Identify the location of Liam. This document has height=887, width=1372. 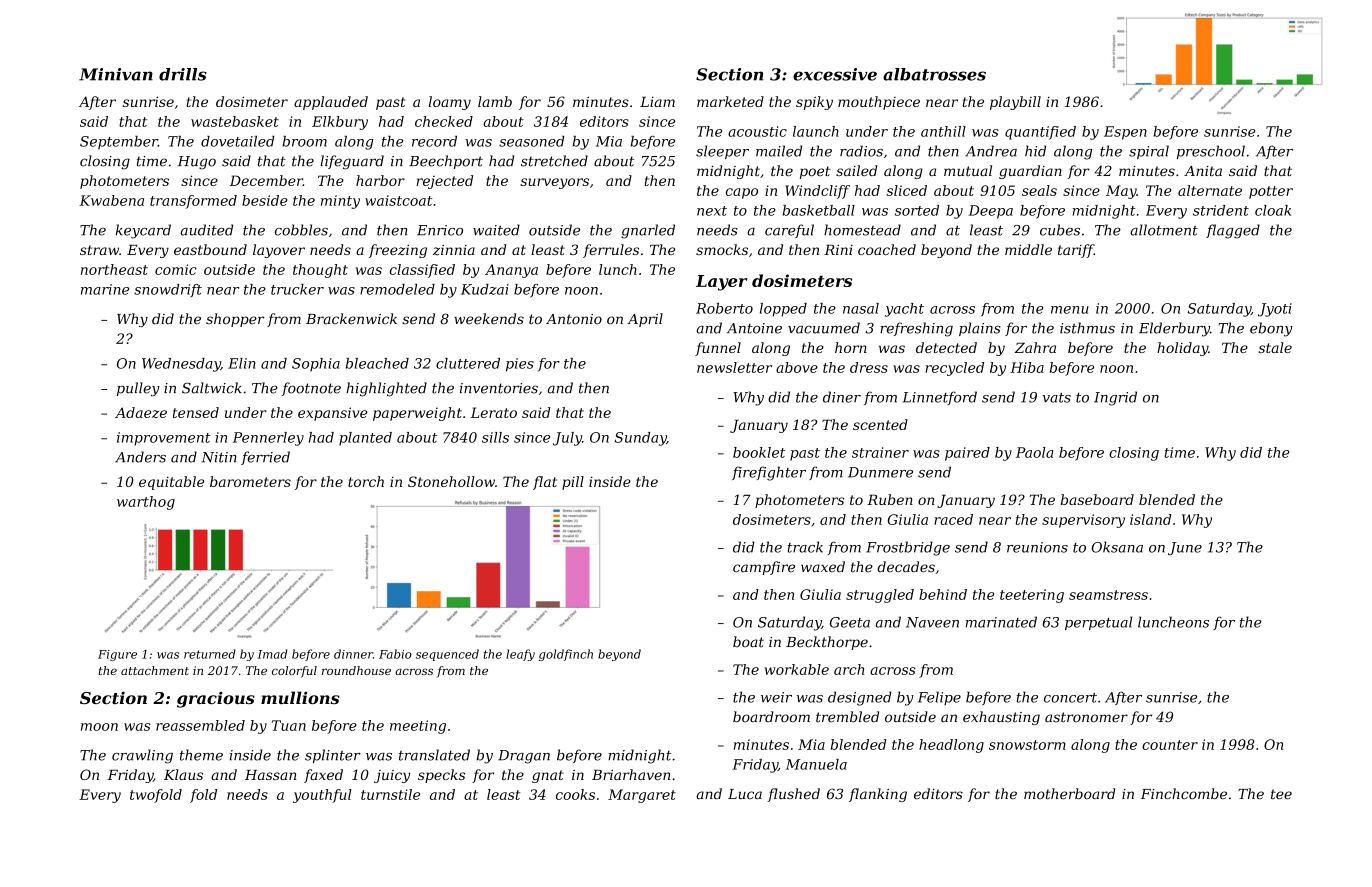
(657, 101).
